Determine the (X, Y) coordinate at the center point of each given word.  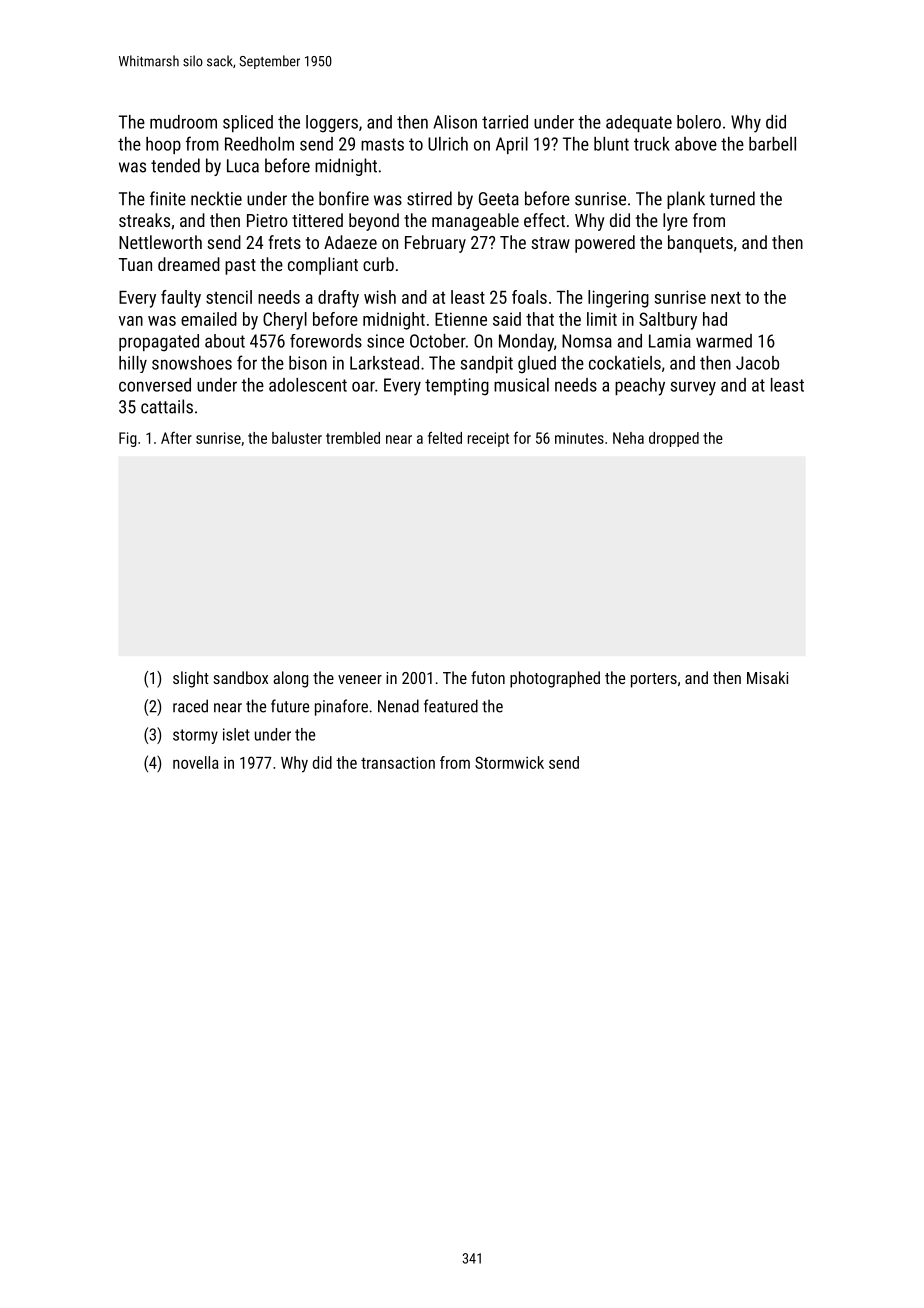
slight (191, 679)
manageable (475, 222)
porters (654, 680)
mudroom (183, 122)
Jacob (757, 363)
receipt (488, 439)
